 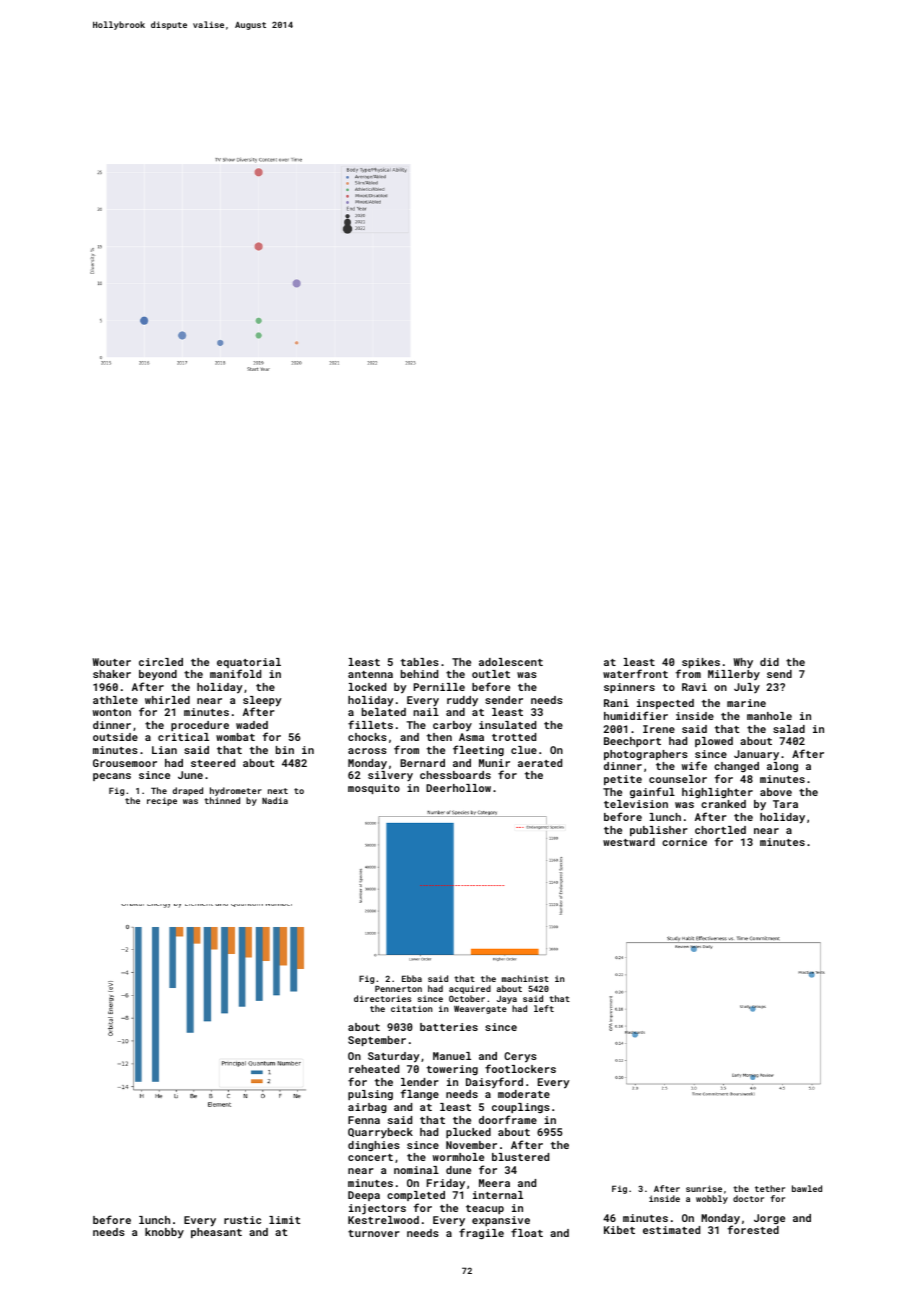 What do you see at coordinates (720, 830) in the document?
I see `chortled` at bounding box center [720, 830].
